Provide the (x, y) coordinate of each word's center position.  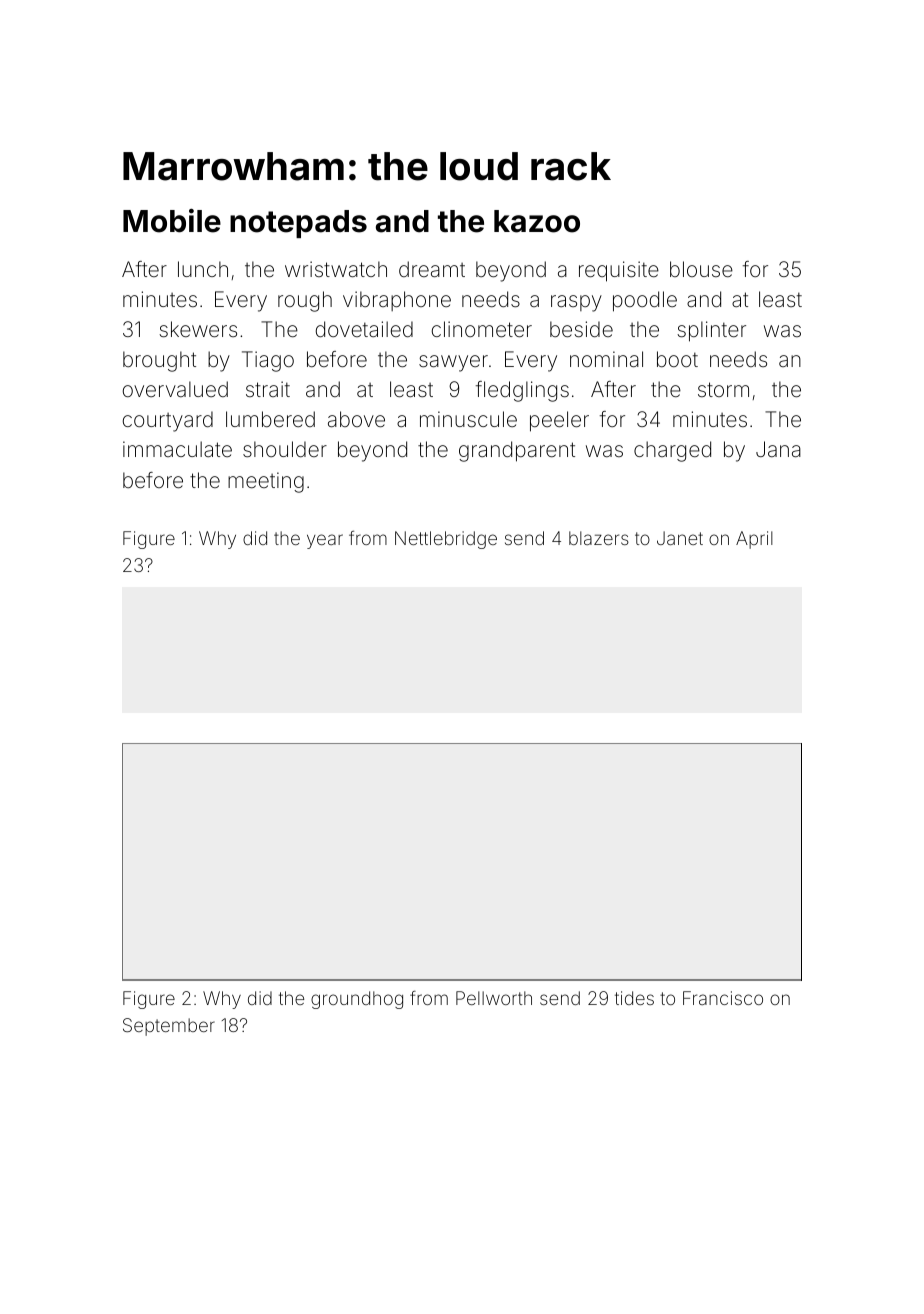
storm (723, 389)
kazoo (537, 221)
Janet (680, 538)
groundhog (357, 1000)
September (169, 1027)
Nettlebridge (446, 540)
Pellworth (494, 998)
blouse (701, 269)
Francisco (723, 998)
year (325, 541)
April (754, 540)
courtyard (168, 421)
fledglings (522, 391)
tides (634, 998)
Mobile (172, 221)
